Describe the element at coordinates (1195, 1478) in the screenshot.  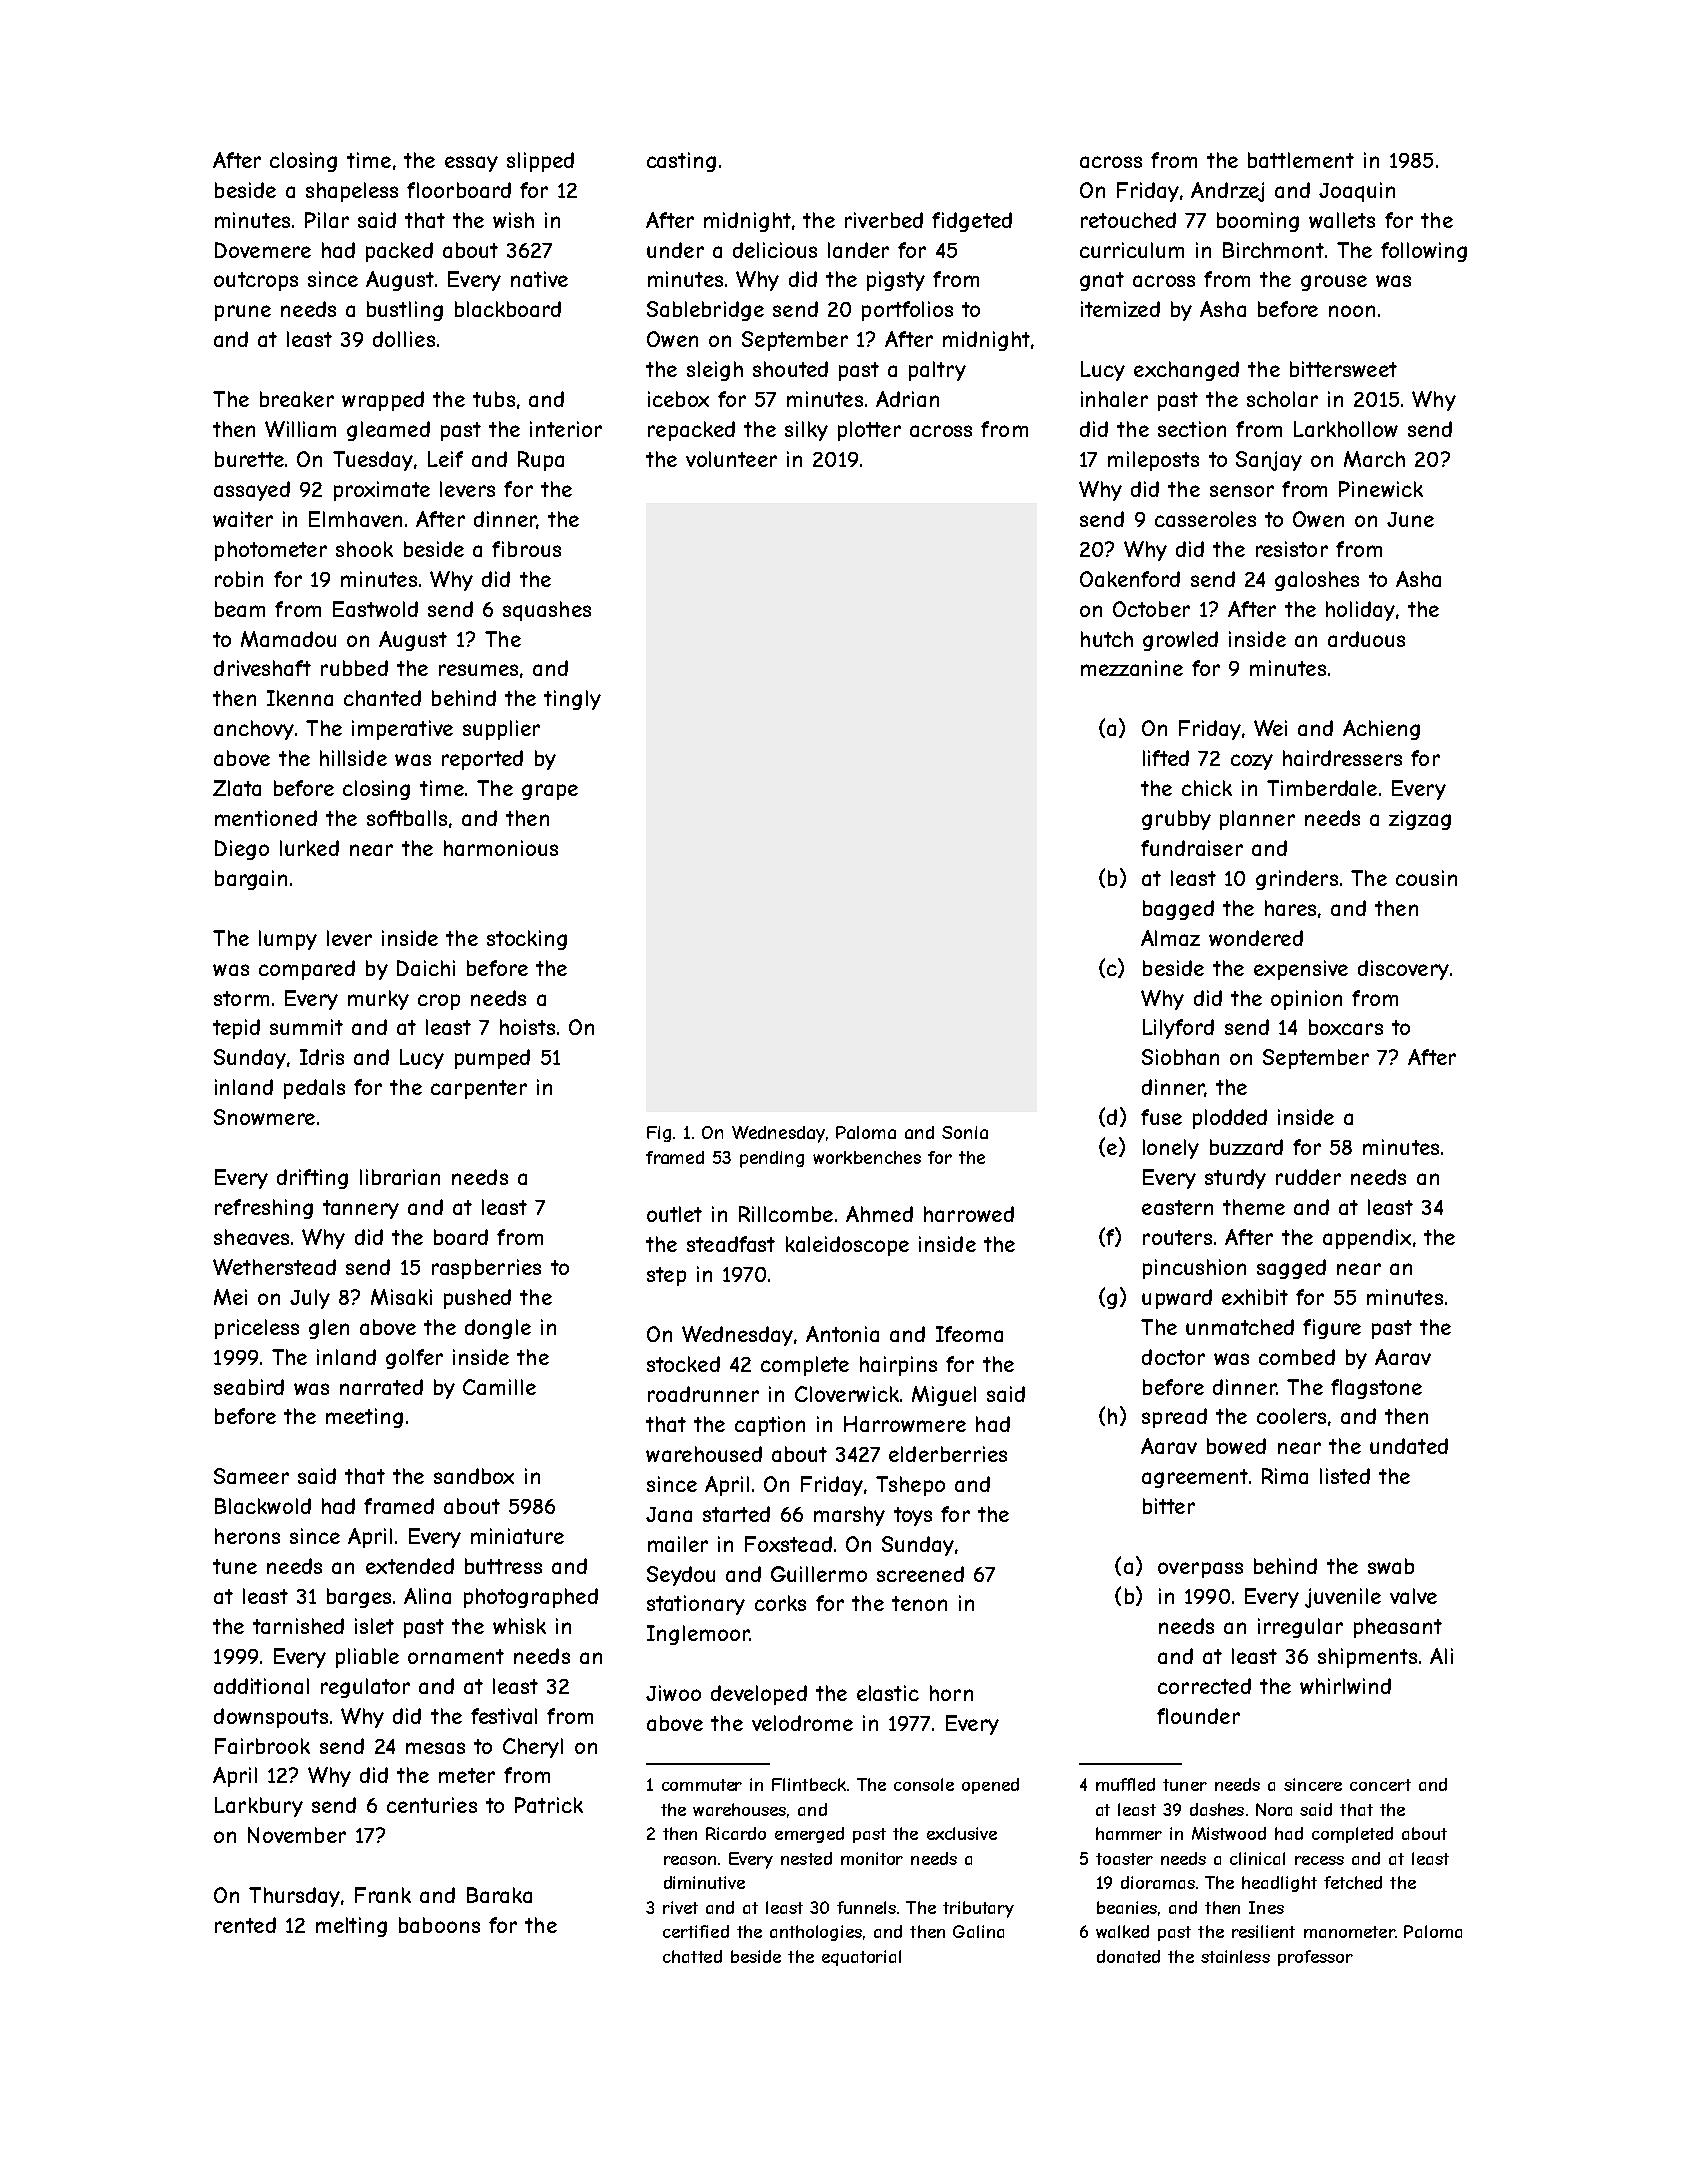
I see `agreement` at that location.
